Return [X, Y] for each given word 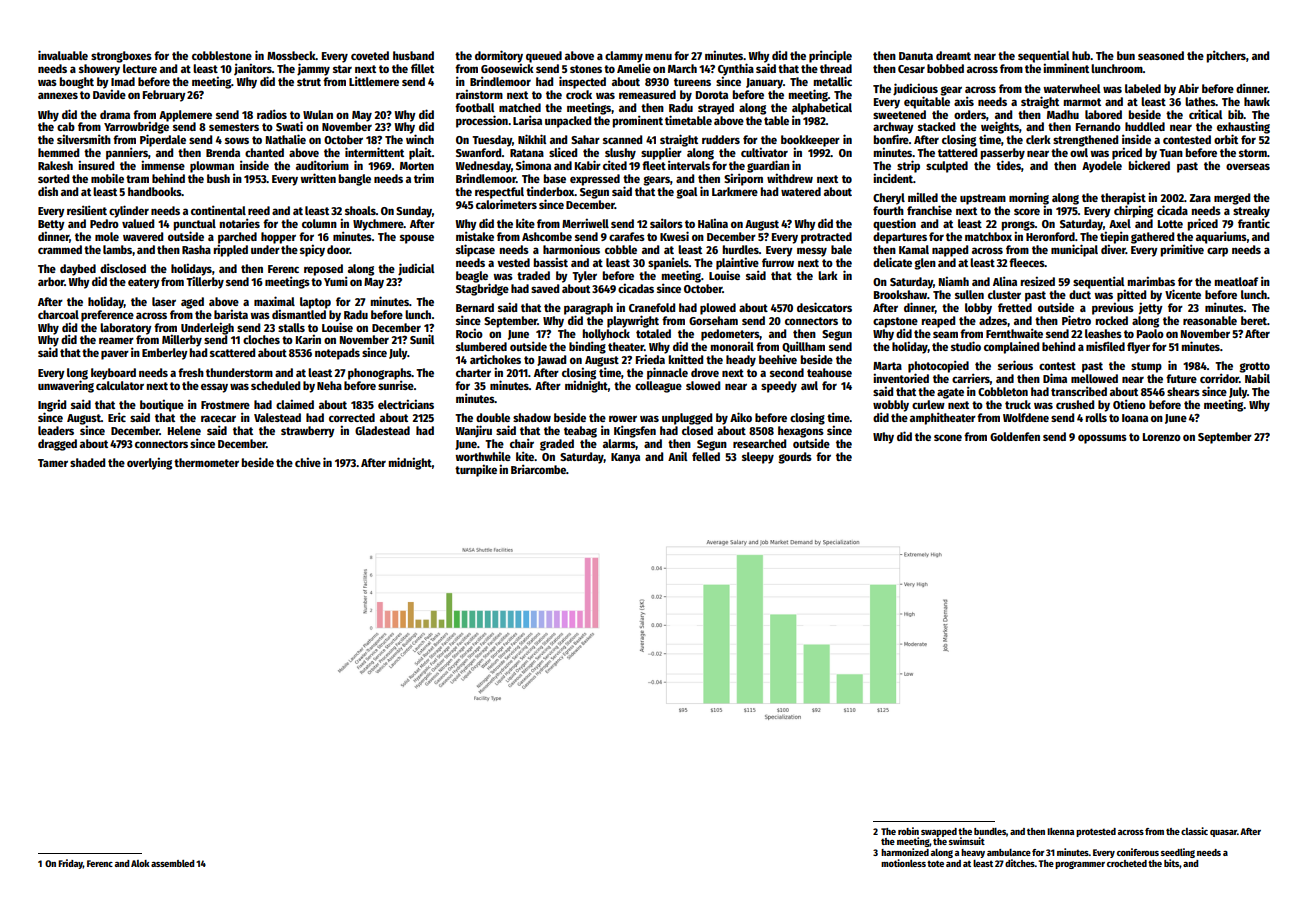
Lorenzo [1162, 437]
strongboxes [121, 57]
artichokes [495, 359]
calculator [120, 385]
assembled [173, 863]
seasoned [1161, 55]
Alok [140, 863]
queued [544, 57]
